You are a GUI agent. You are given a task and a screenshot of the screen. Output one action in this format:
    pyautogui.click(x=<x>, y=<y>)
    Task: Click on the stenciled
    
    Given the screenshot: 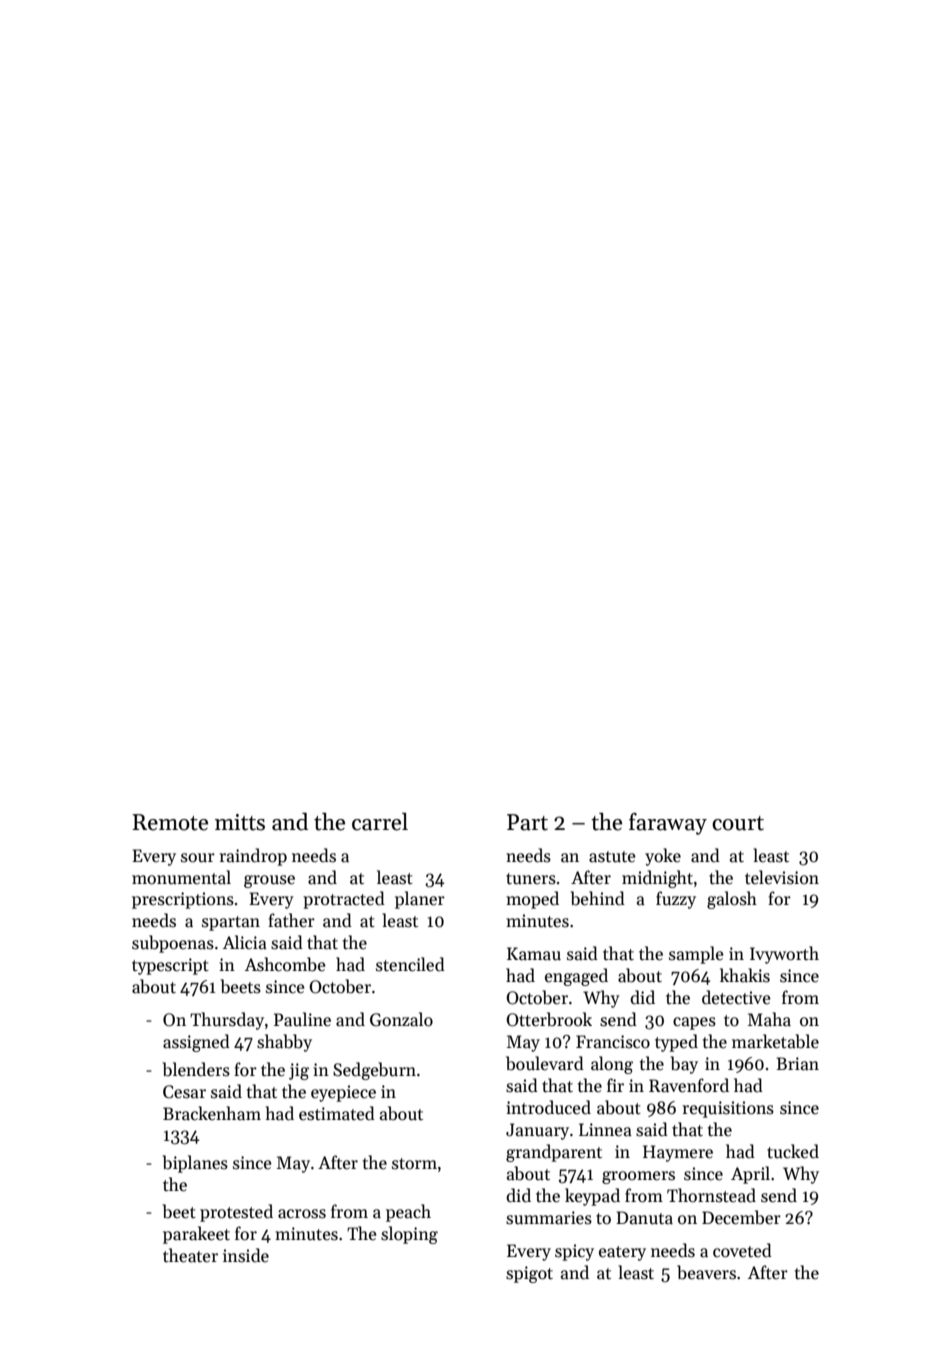 What is the action you would take?
    pyautogui.click(x=410, y=964)
